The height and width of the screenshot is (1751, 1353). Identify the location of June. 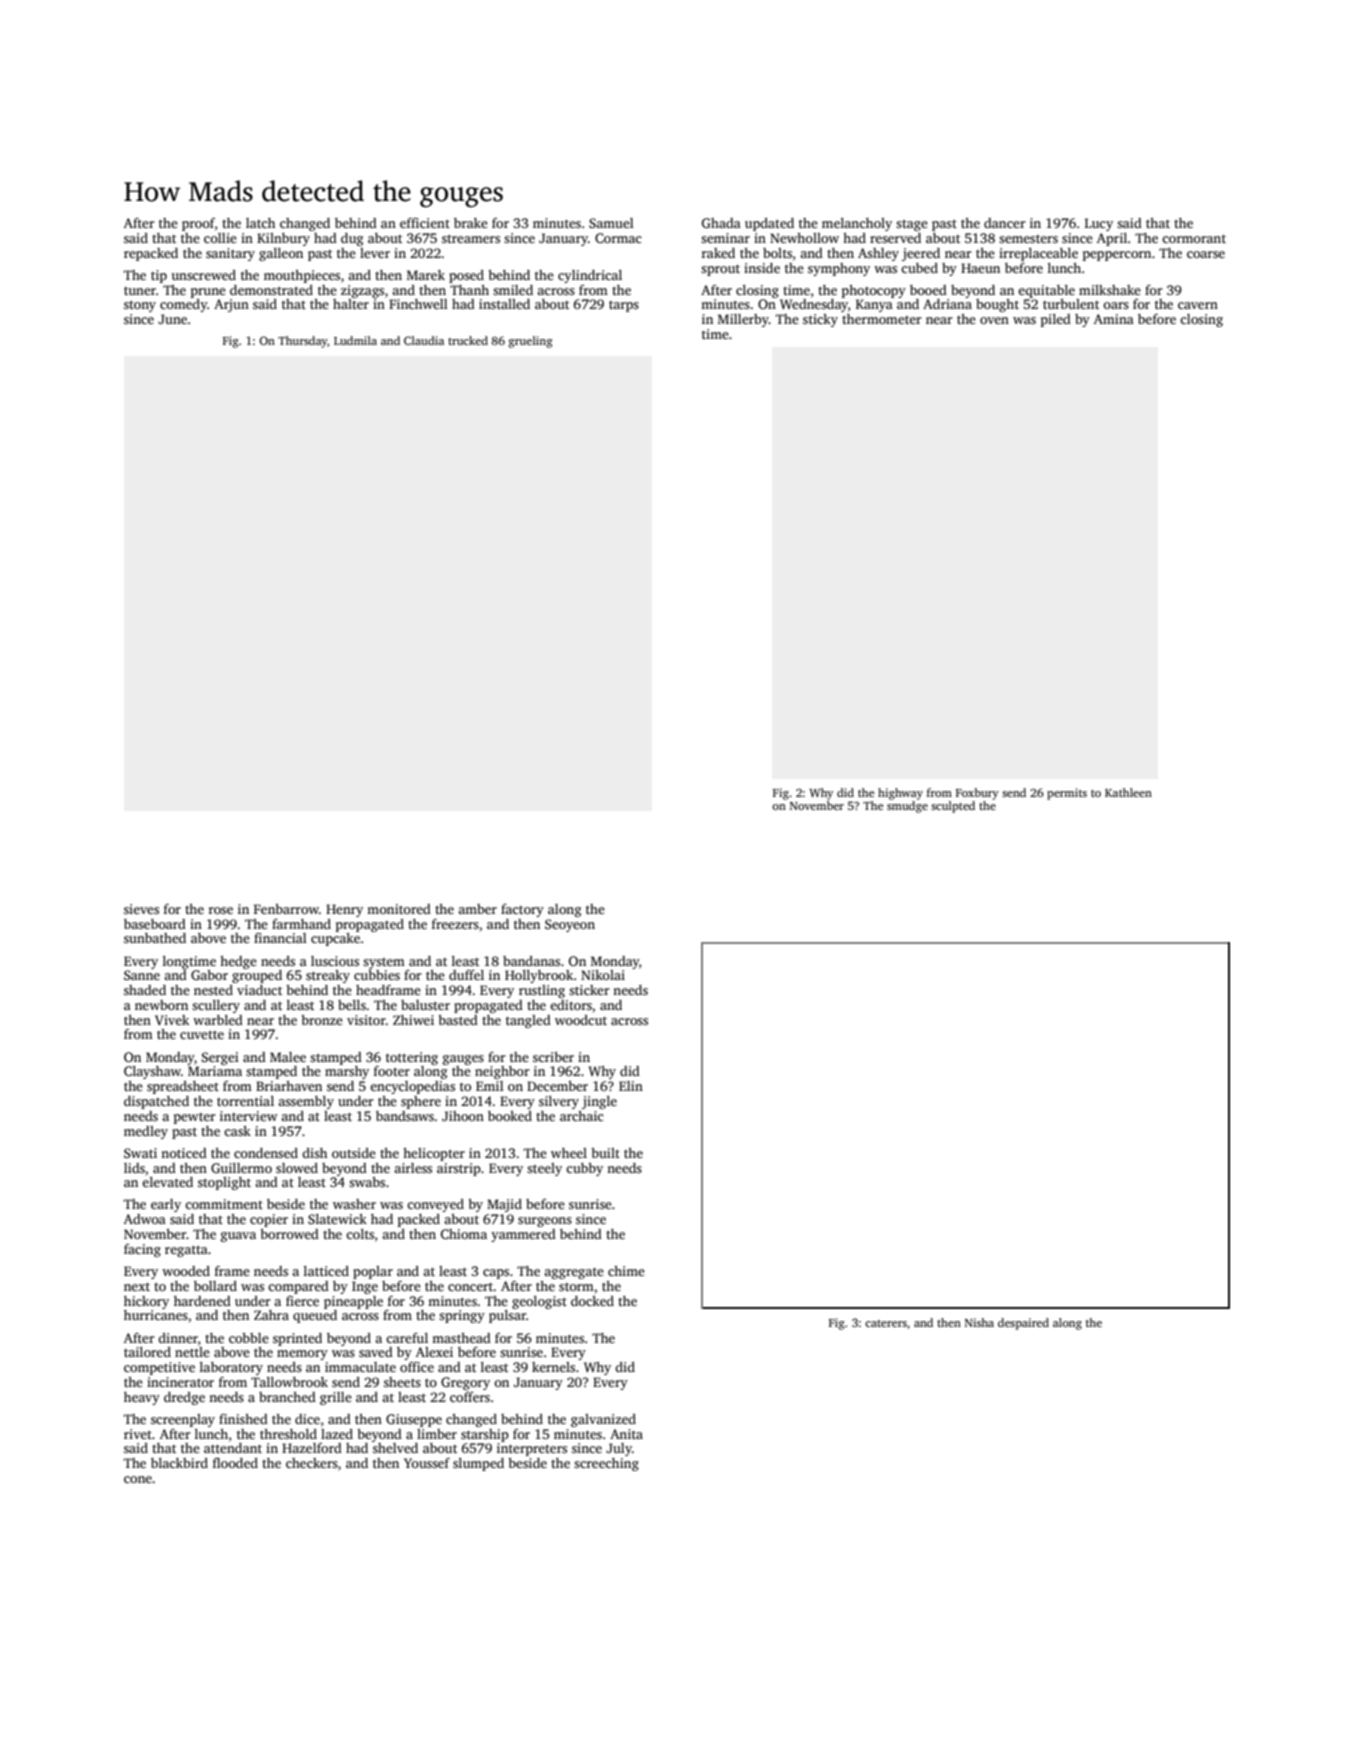
(172, 319).
